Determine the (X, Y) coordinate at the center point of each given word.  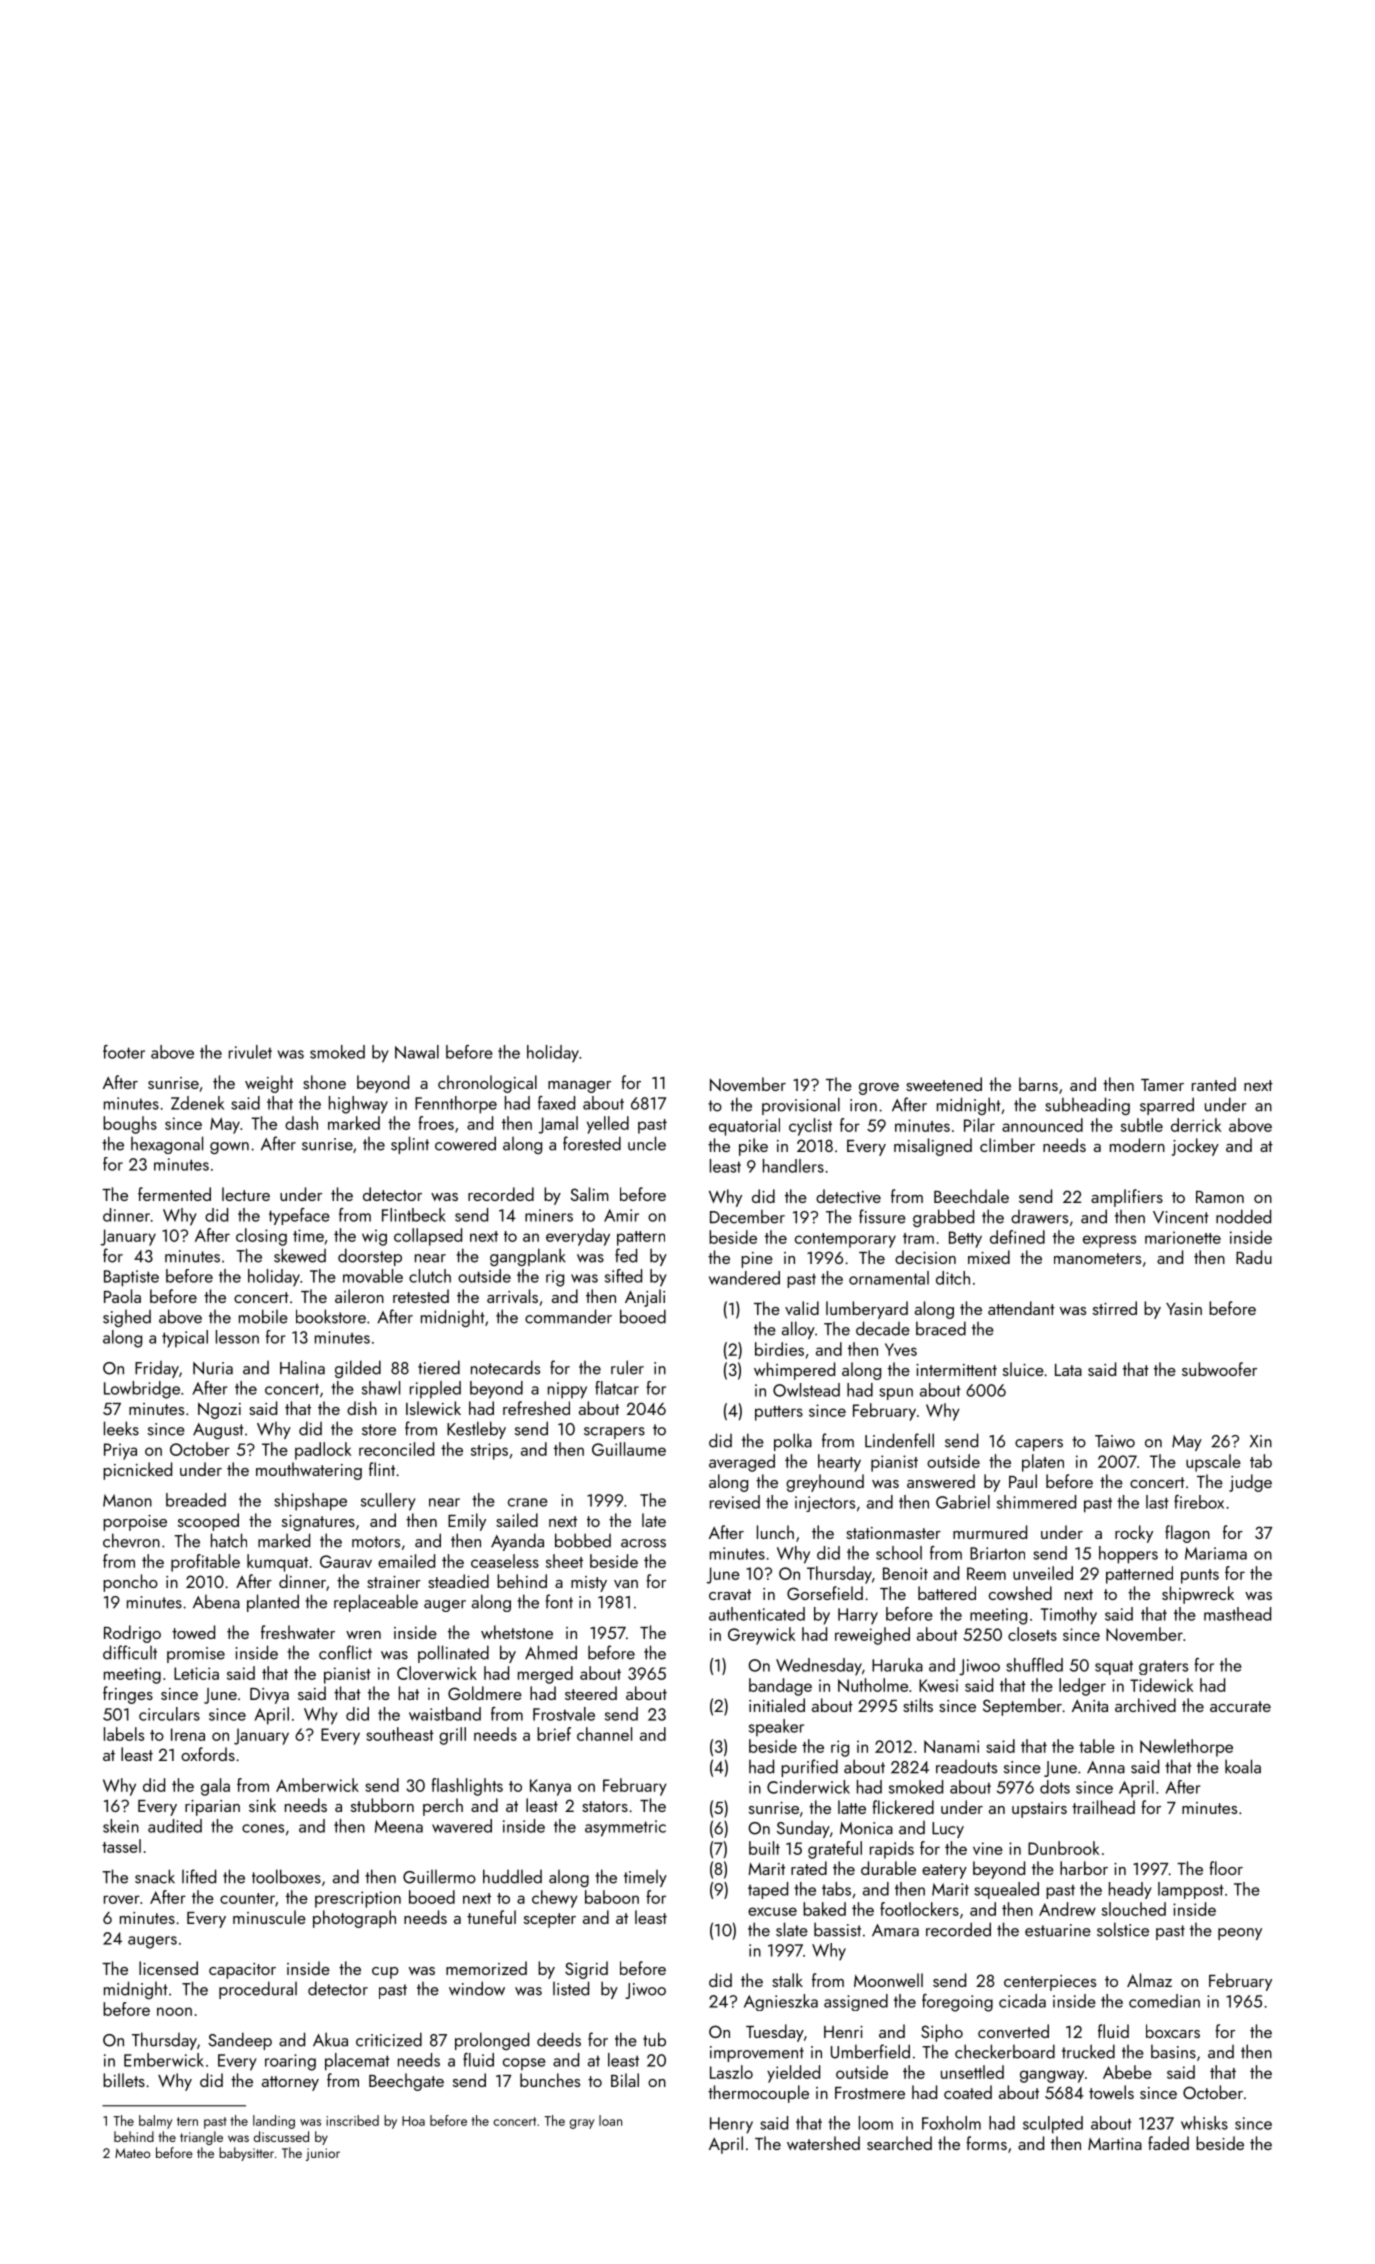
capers (1039, 1445)
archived (1145, 1705)
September (1022, 1707)
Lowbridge (142, 1390)
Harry (858, 1616)
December (747, 1216)
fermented (174, 1194)
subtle (1142, 1125)
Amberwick (317, 1785)
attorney (290, 2083)
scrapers (614, 1433)
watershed (823, 2143)
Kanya (550, 1787)
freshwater (298, 1632)
